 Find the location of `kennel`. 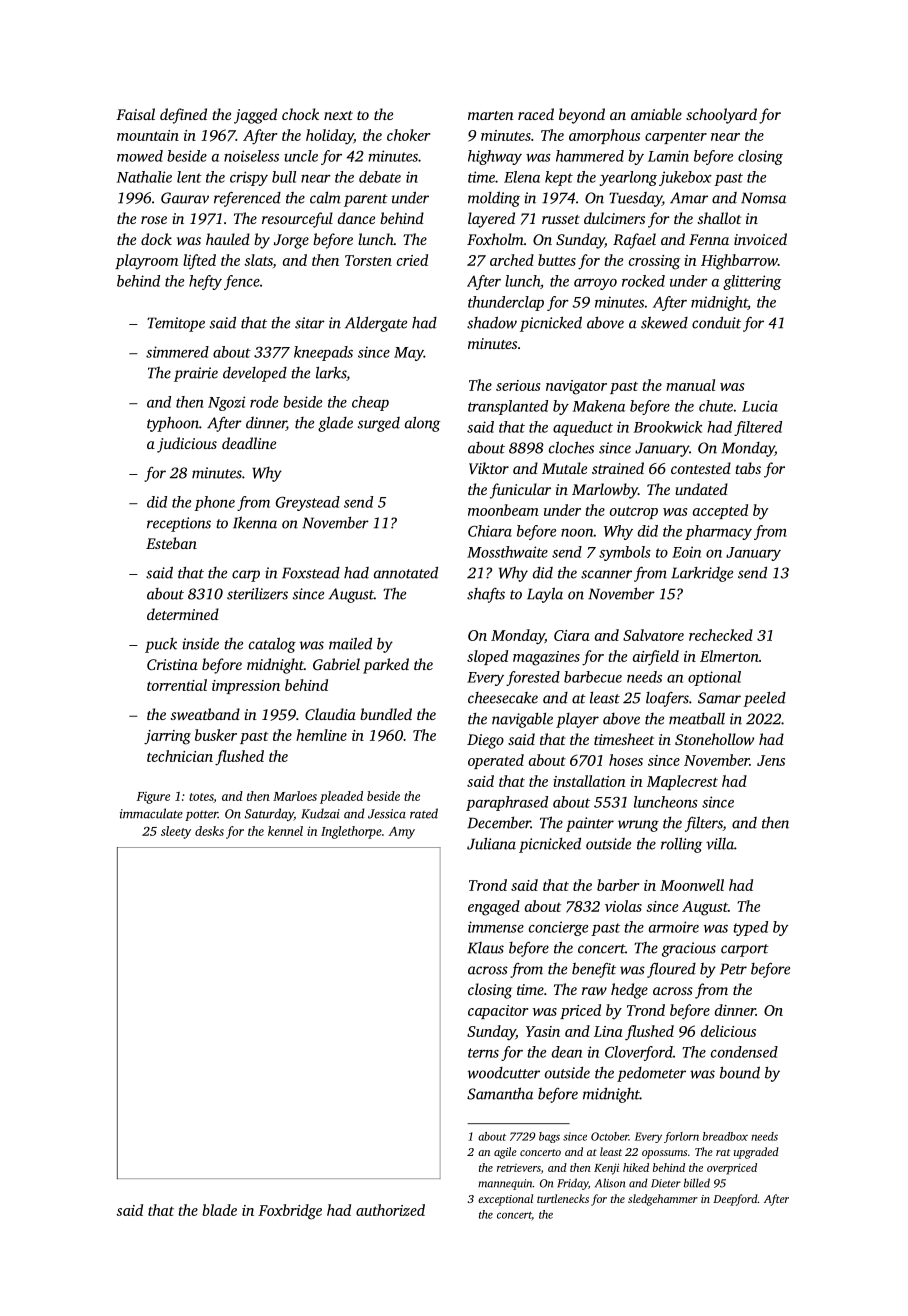

kennel is located at coordinates (285, 831).
